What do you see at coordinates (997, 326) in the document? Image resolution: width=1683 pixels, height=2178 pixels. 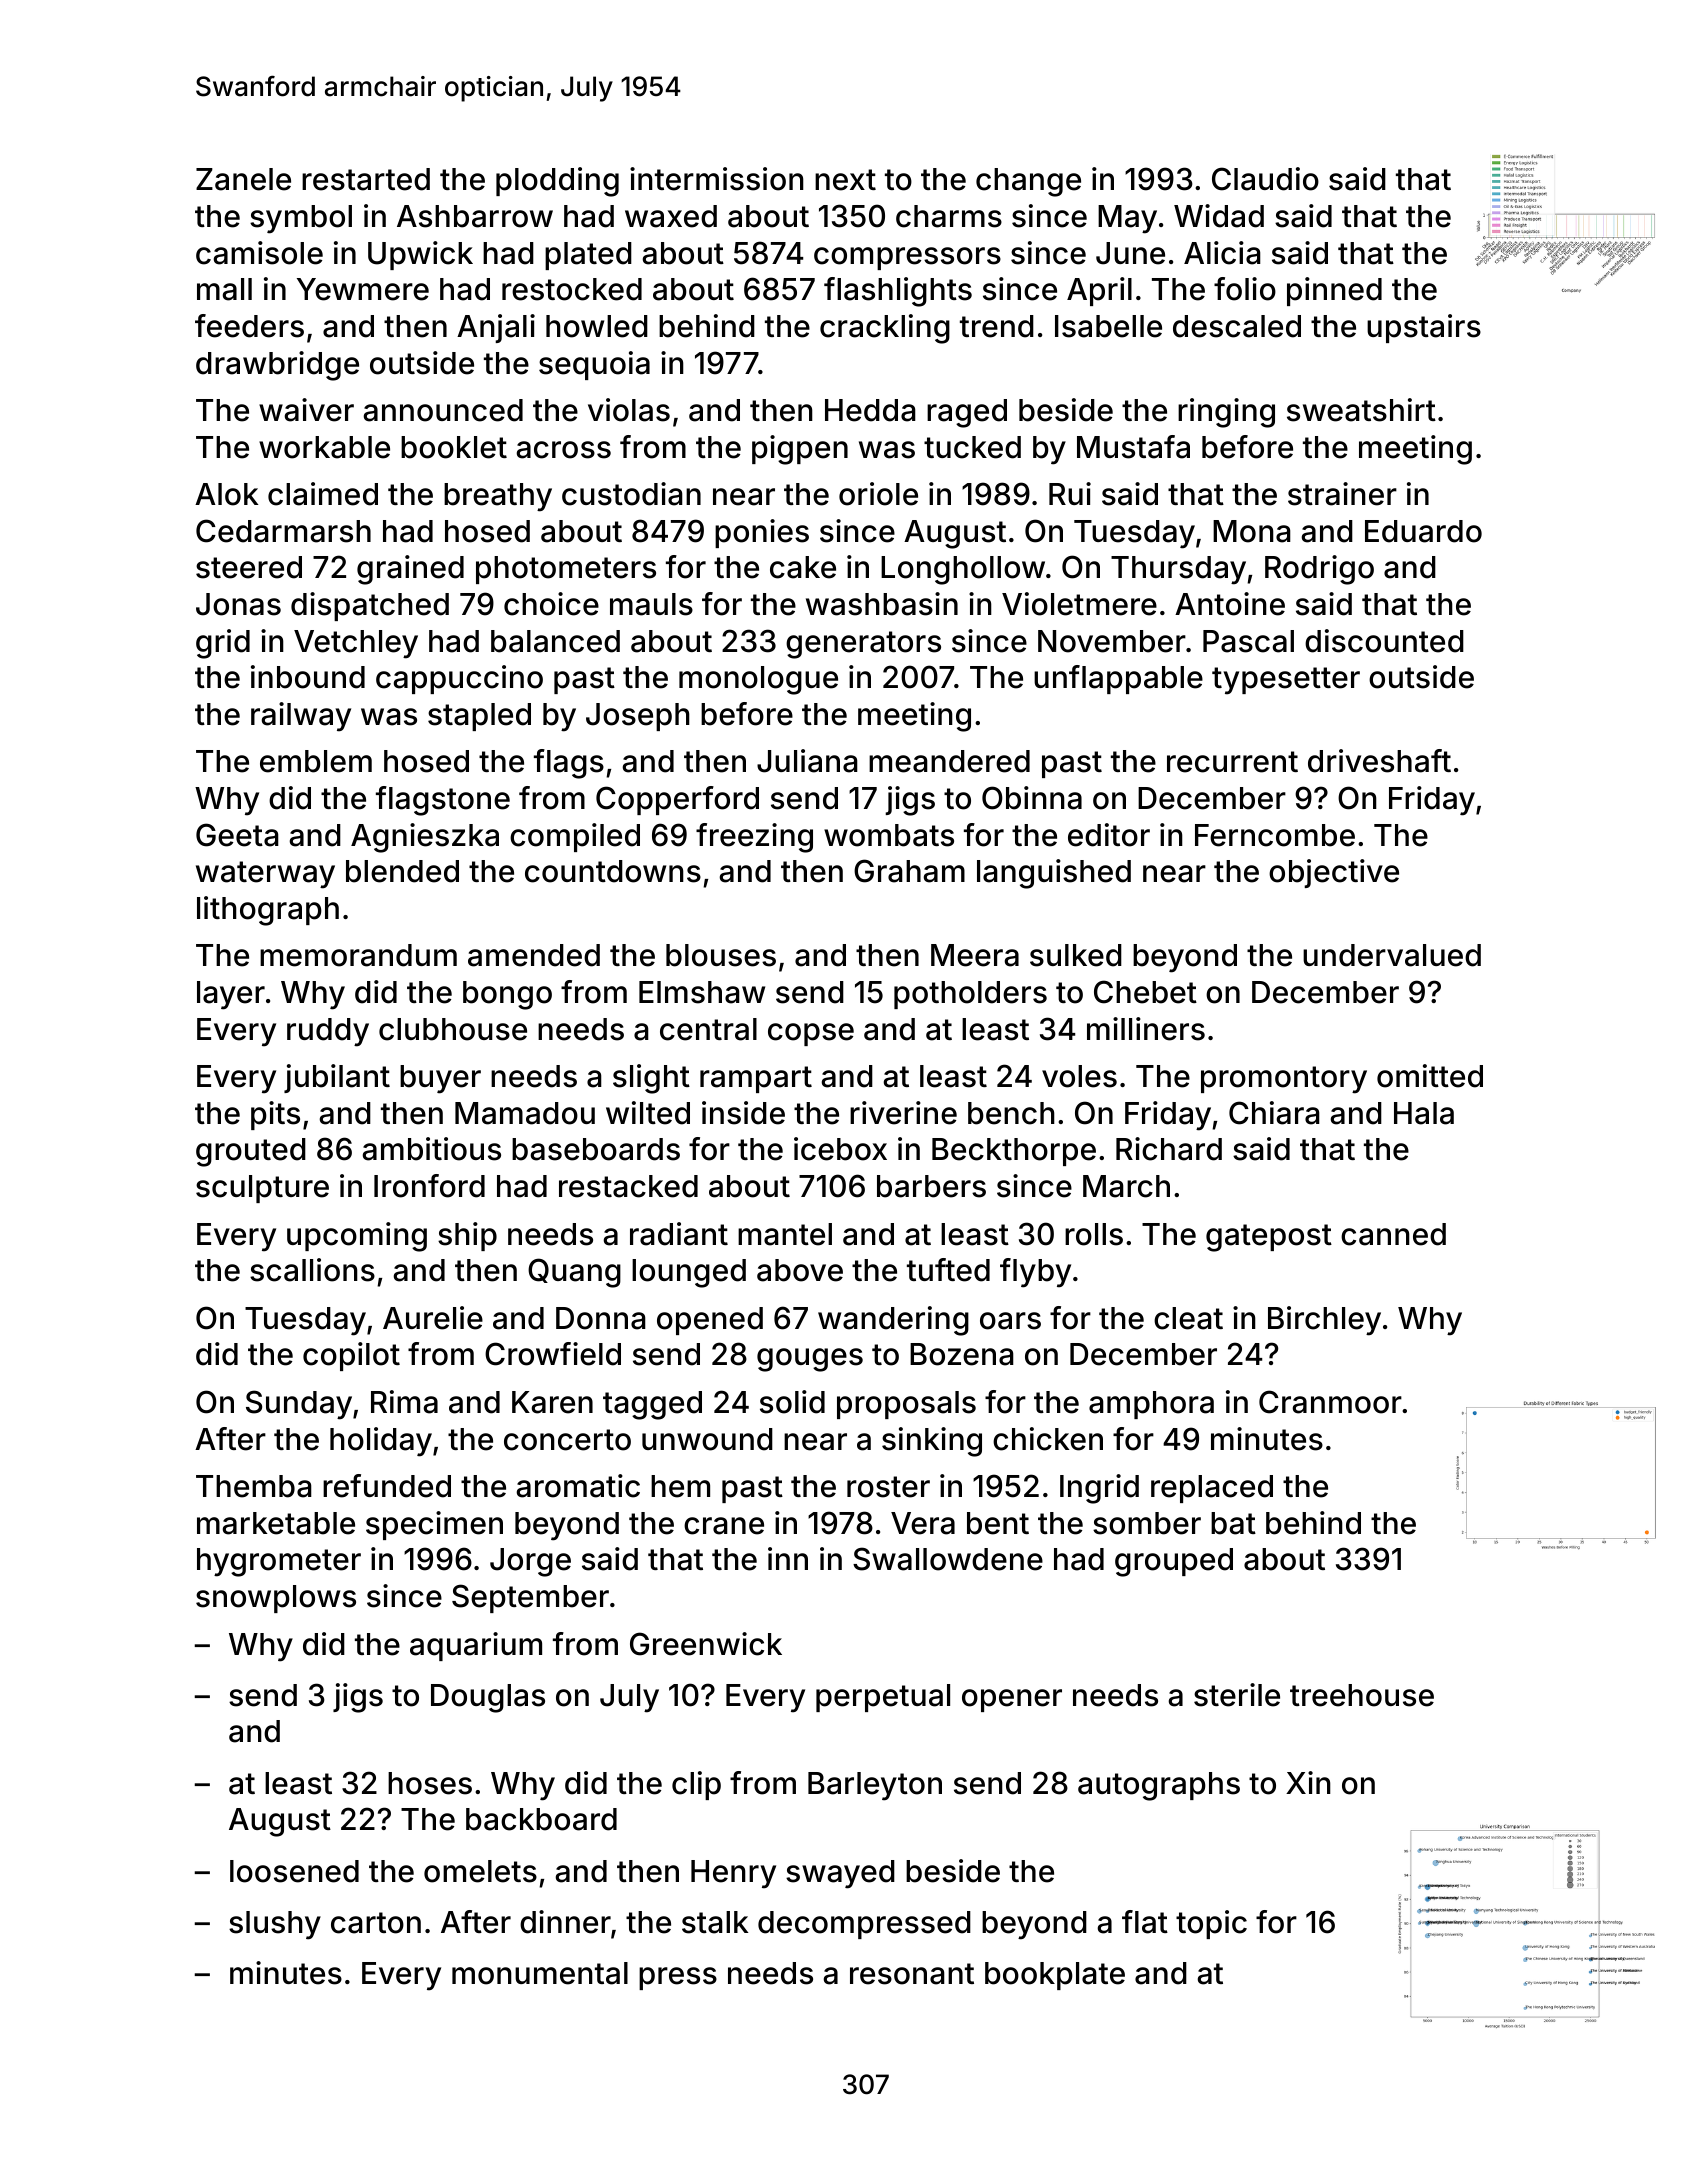 I see `trend` at bounding box center [997, 326].
